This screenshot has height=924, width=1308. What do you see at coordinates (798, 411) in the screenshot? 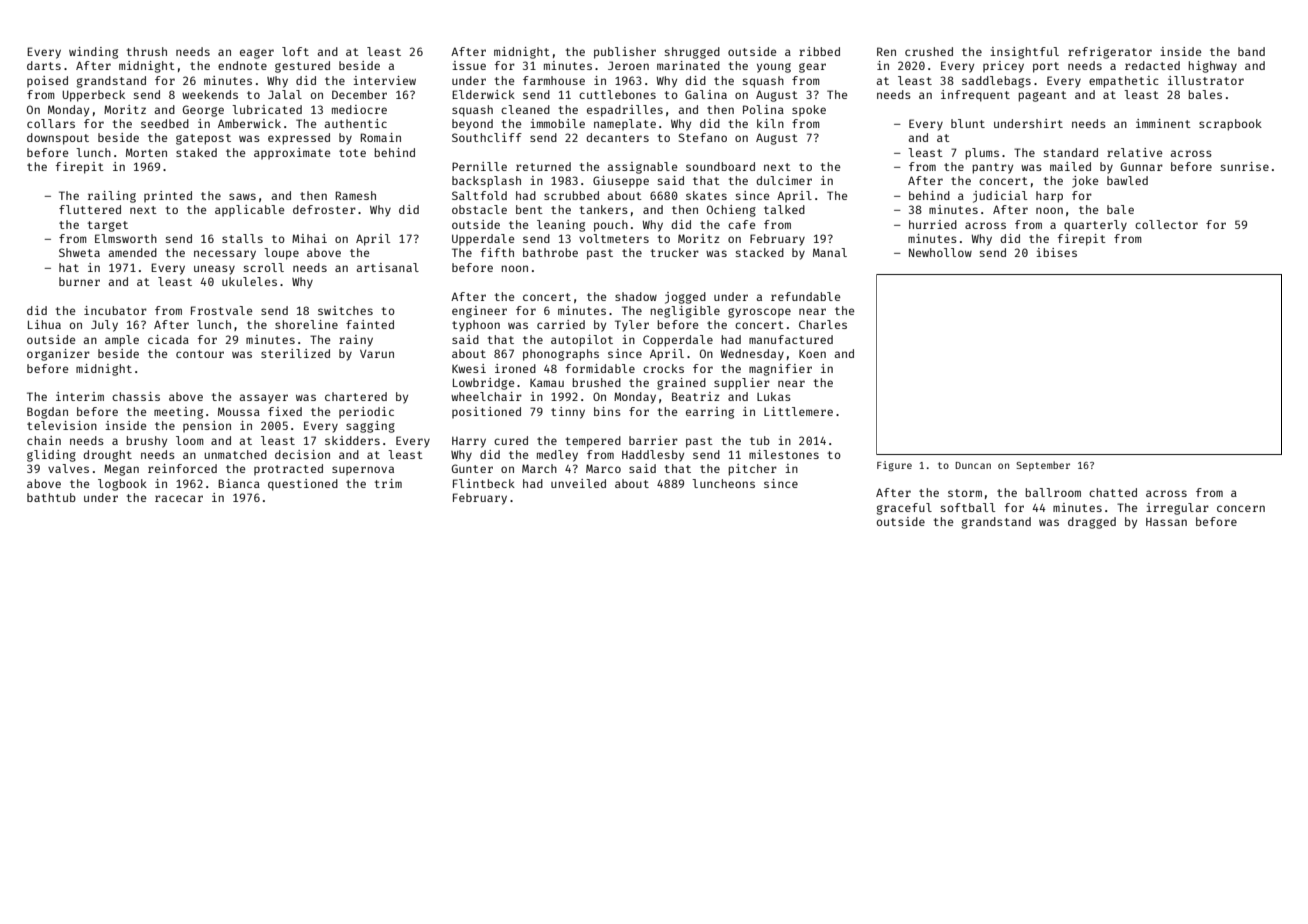
I see `Littlemere` at bounding box center [798, 411].
